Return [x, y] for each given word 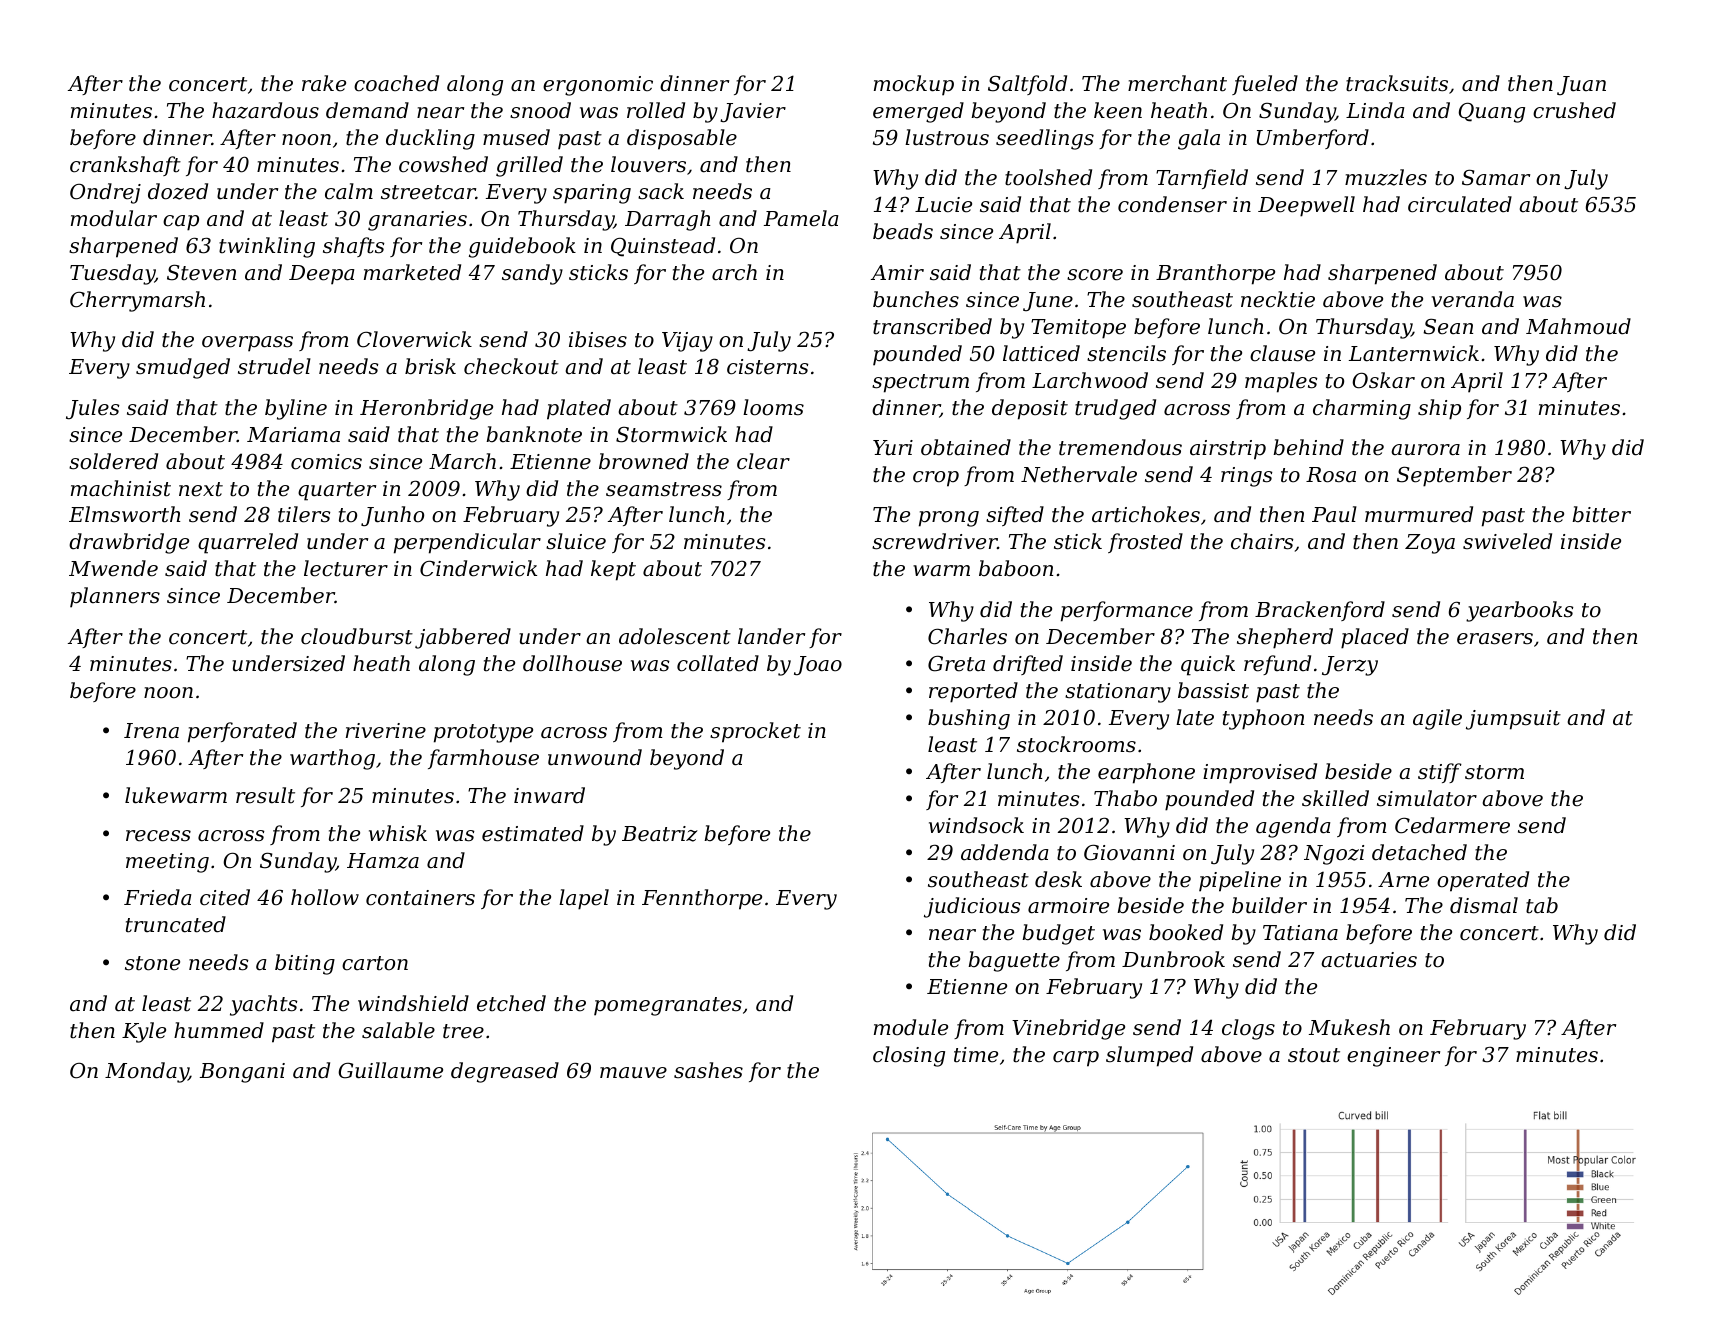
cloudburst [357, 636]
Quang [1492, 112]
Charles [967, 636]
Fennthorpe [702, 899]
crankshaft [125, 166]
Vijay [687, 342]
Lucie [943, 205]
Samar [1496, 177]
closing [909, 1056]
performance [1127, 611]
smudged [183, 368]
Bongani [242, 1073]
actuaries [1369, 960]
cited [225, 897]
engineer [1393, 1057]
